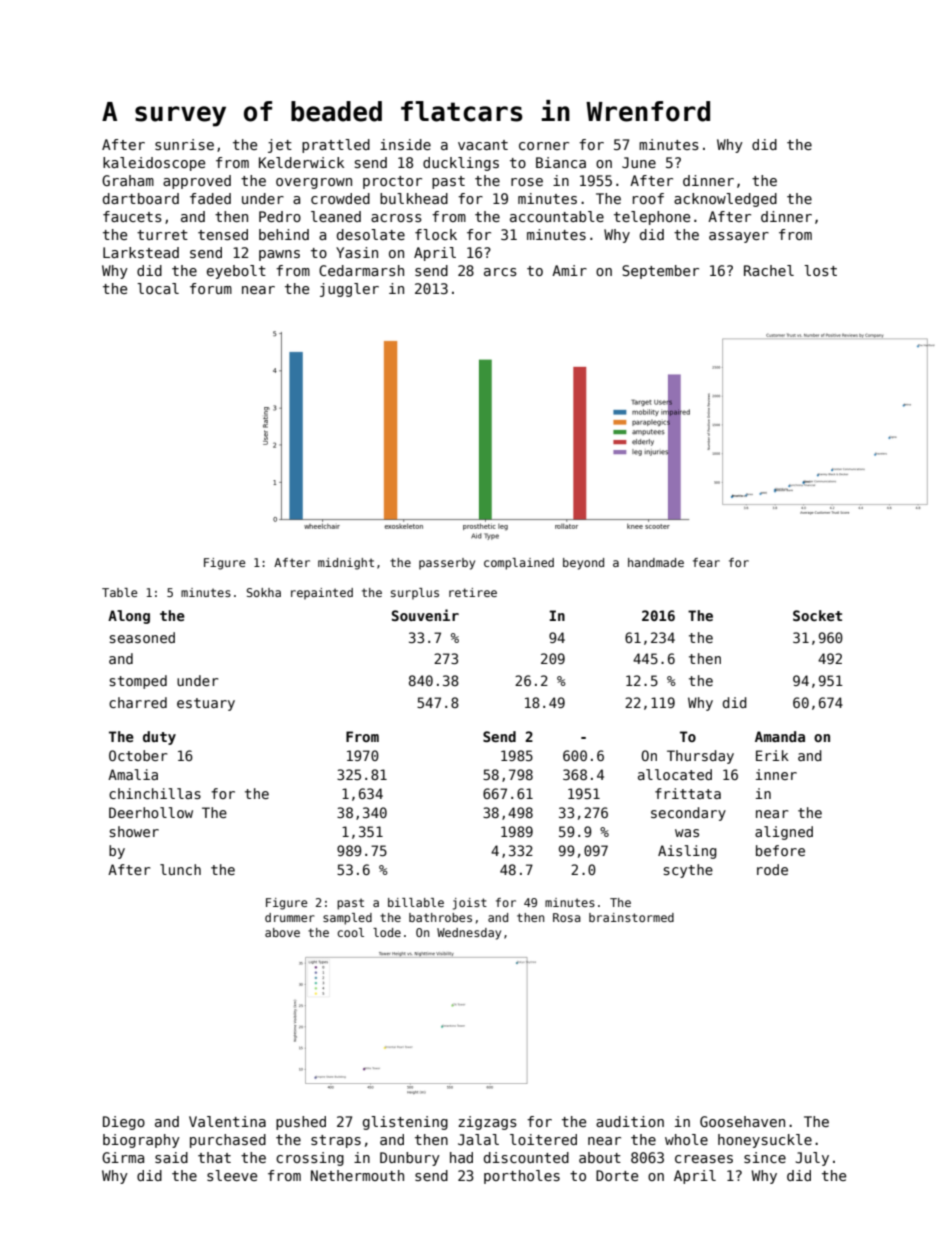  What do you see at coordinates (583, 564) in the screenshot?
I see `beyond` at bounding box center [583, 564].
